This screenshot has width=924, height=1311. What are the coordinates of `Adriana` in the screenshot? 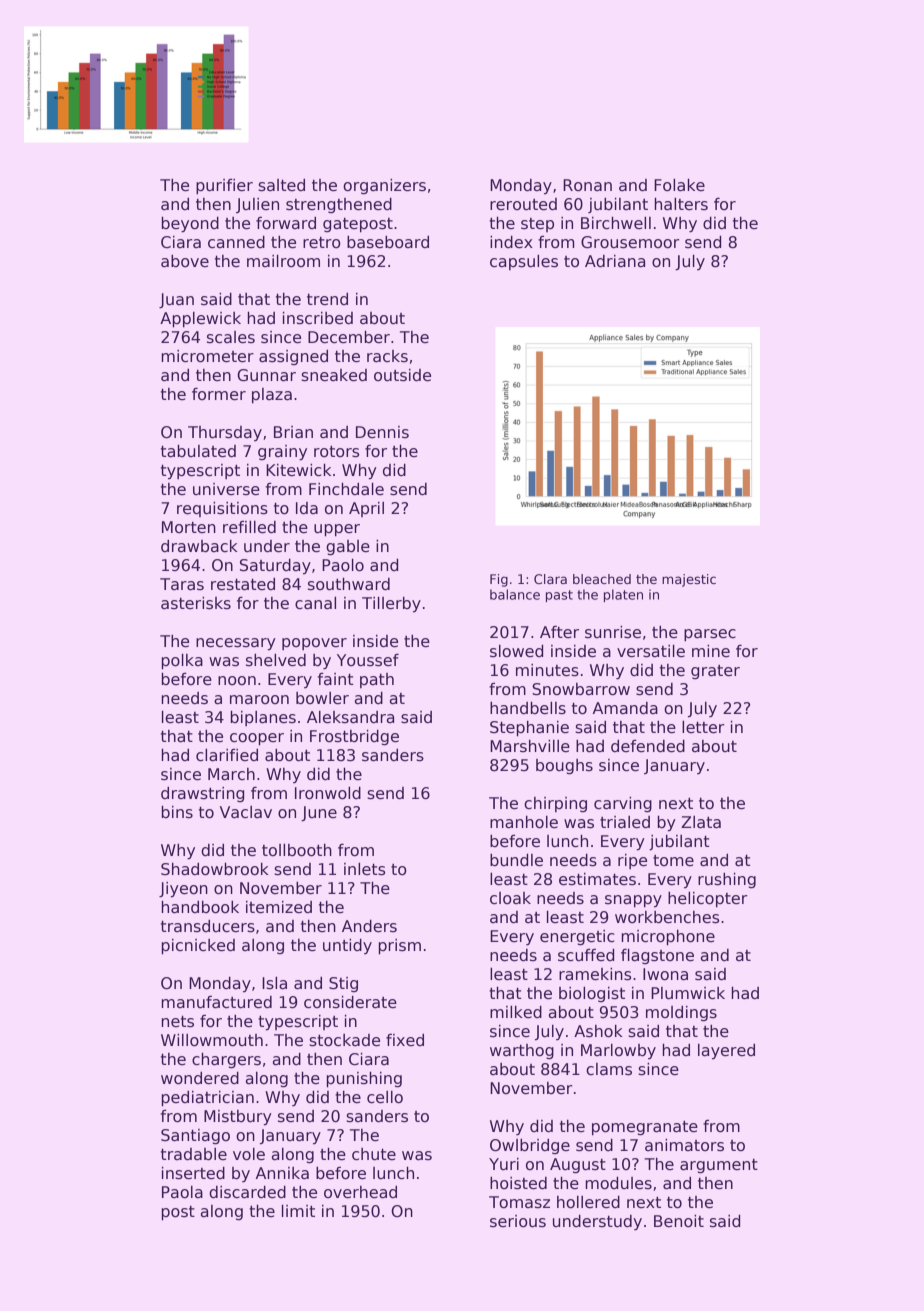 It's located at (615, 261).
